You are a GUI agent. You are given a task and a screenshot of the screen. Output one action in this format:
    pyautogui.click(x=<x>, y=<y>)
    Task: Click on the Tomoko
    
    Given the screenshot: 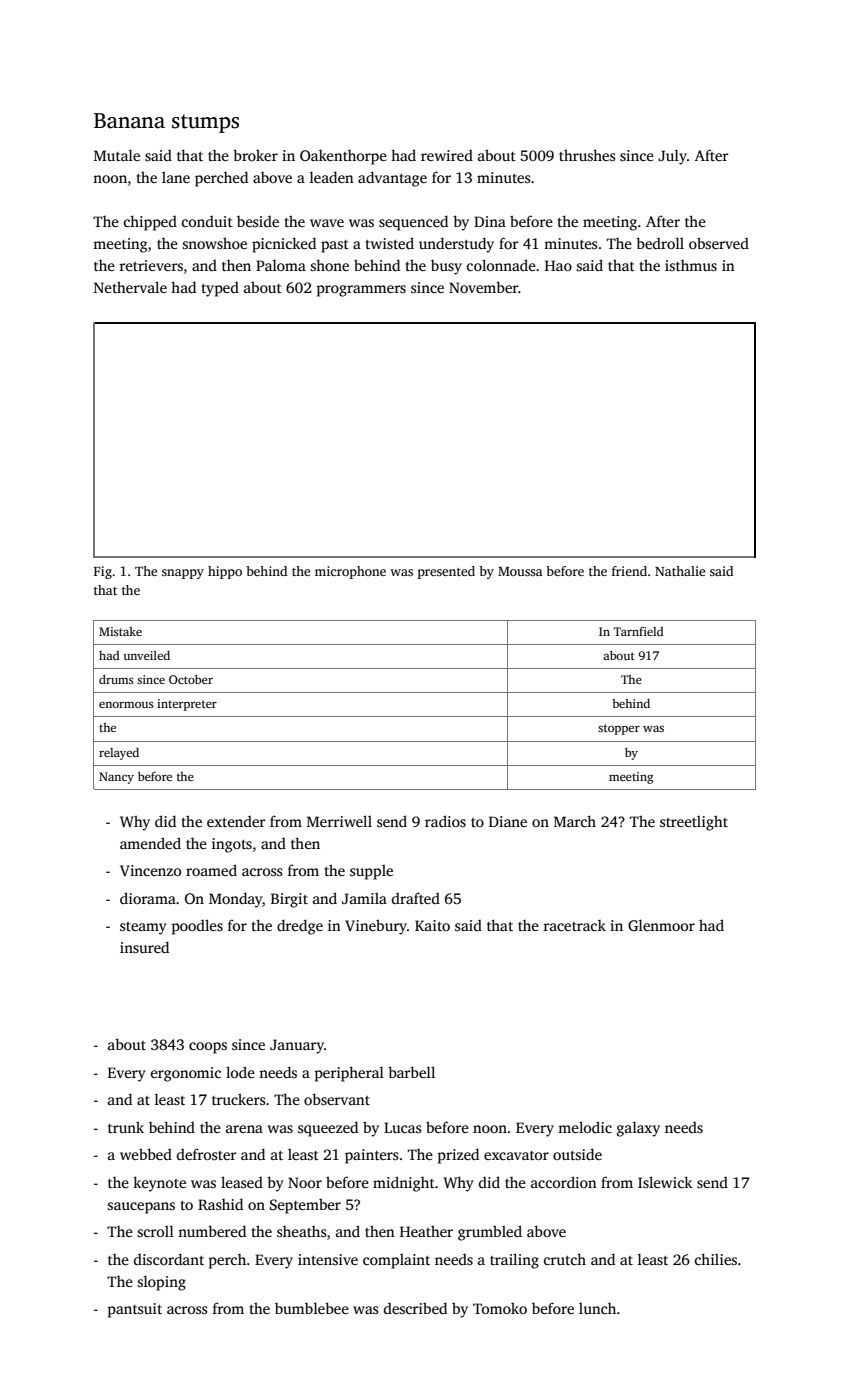 What is the action you would take?
    pyautogui.click(x=500, y=1308)
